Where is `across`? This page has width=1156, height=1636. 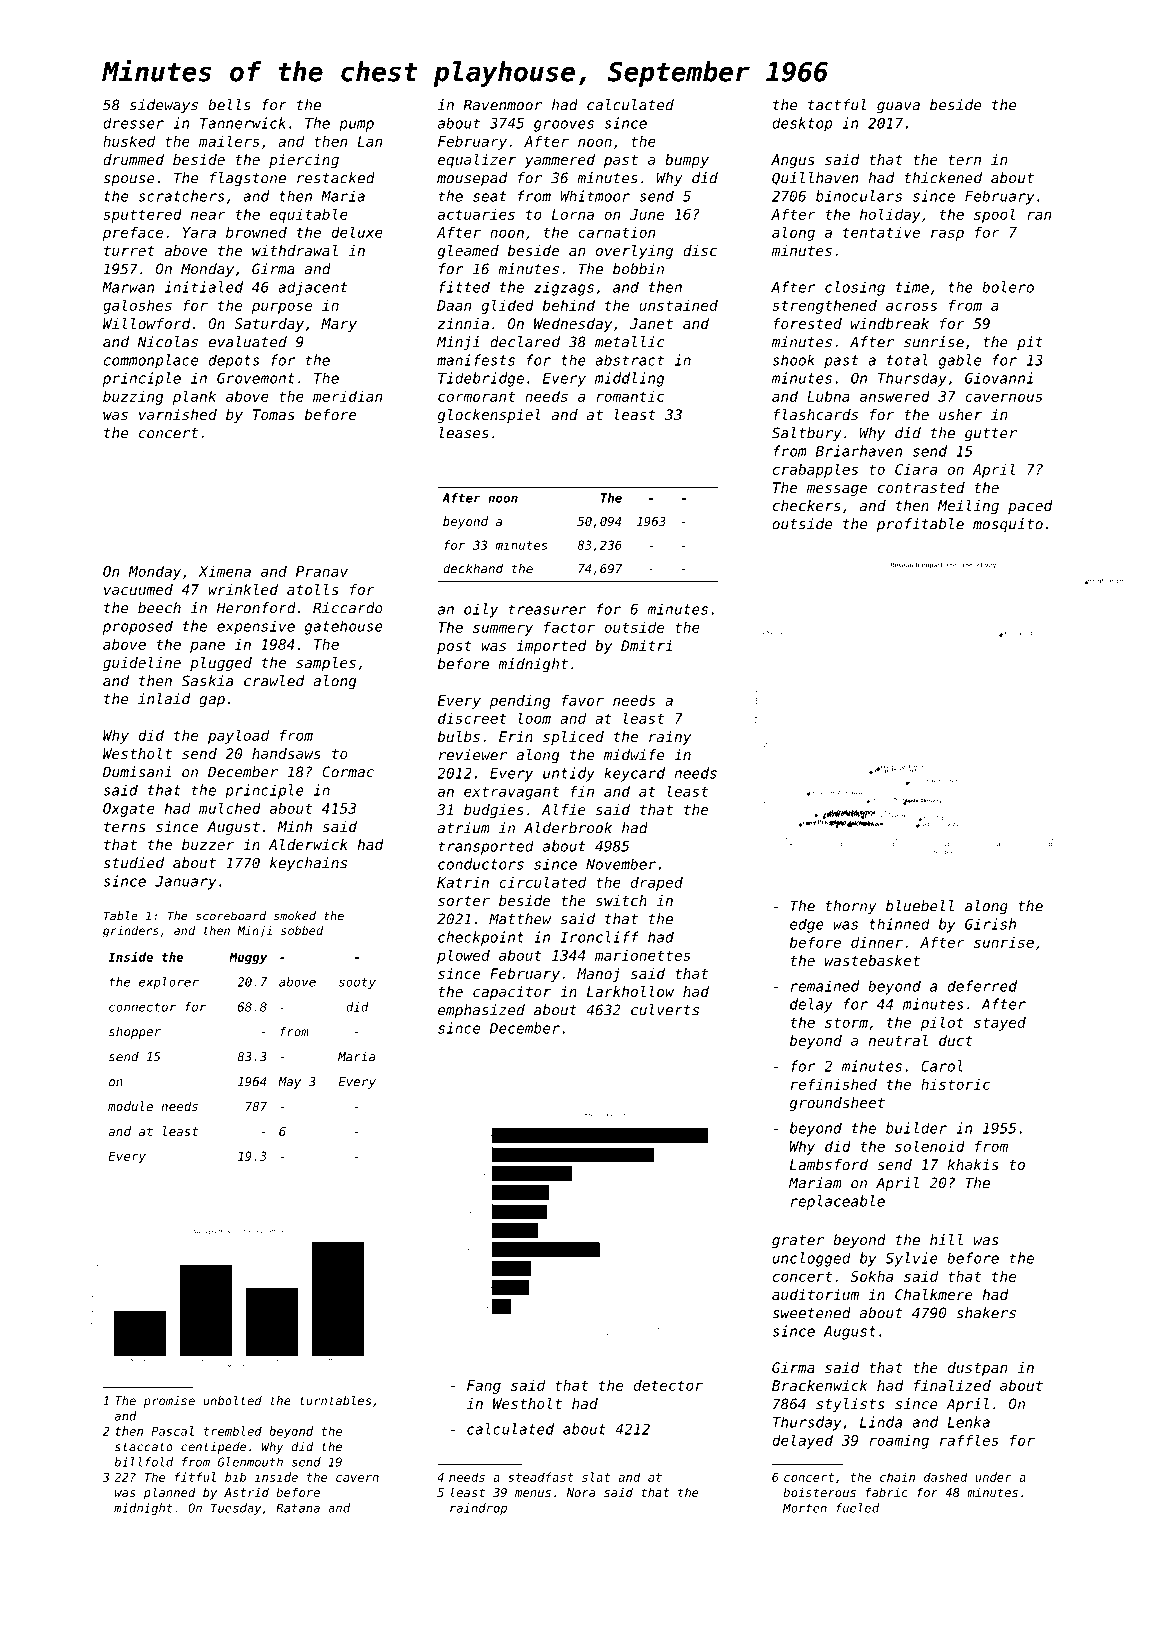 across is located at coordinates (911, 306).
